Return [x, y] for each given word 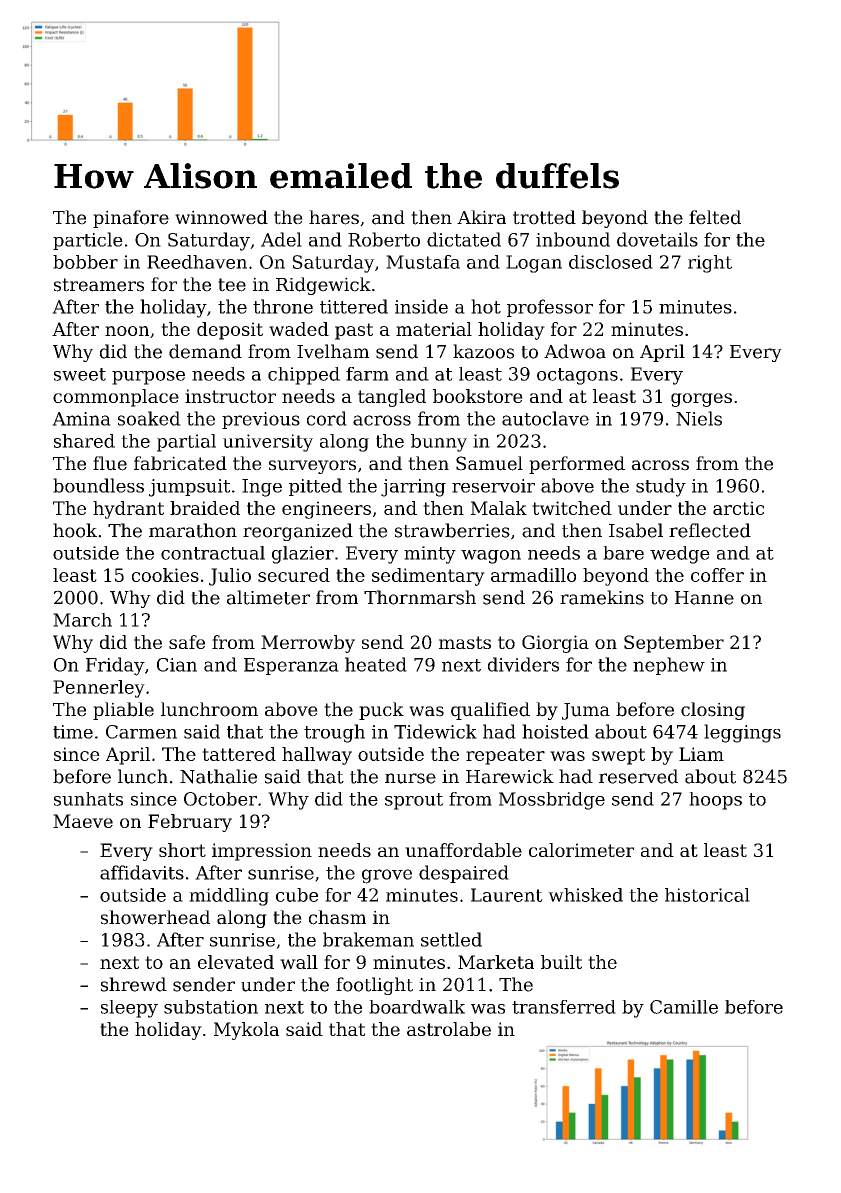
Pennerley [99, 689]
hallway [317, 756]
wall [299, 962]
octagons [577, 376]
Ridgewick [323, 286]
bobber [85, 262]
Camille [684, 1007]
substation [211, 1007]
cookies [165, 575]
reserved [638, 776]
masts [465, 642]
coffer [717, 575]
